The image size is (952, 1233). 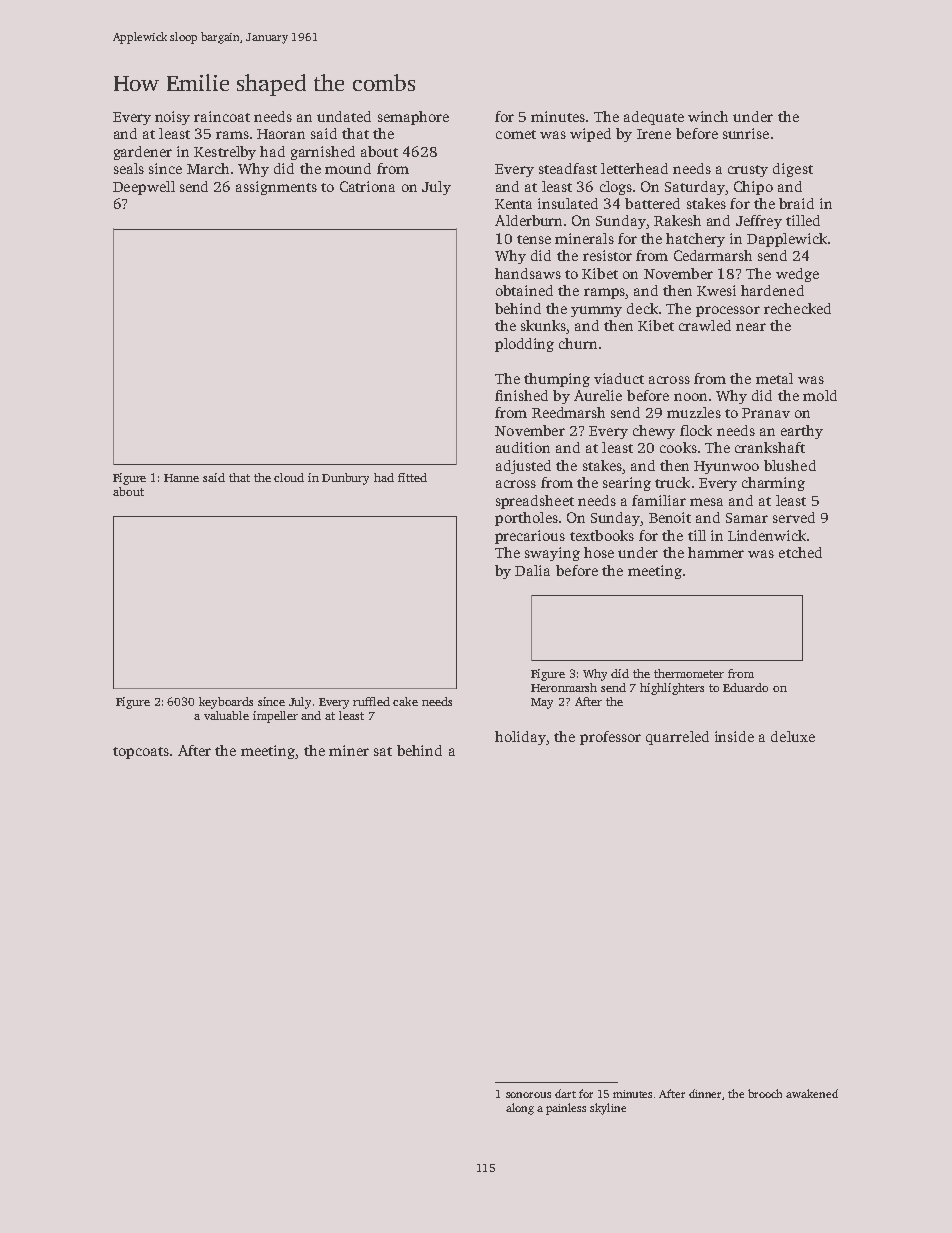 I want to click on sonorous, so click(x=528, y=1095).
